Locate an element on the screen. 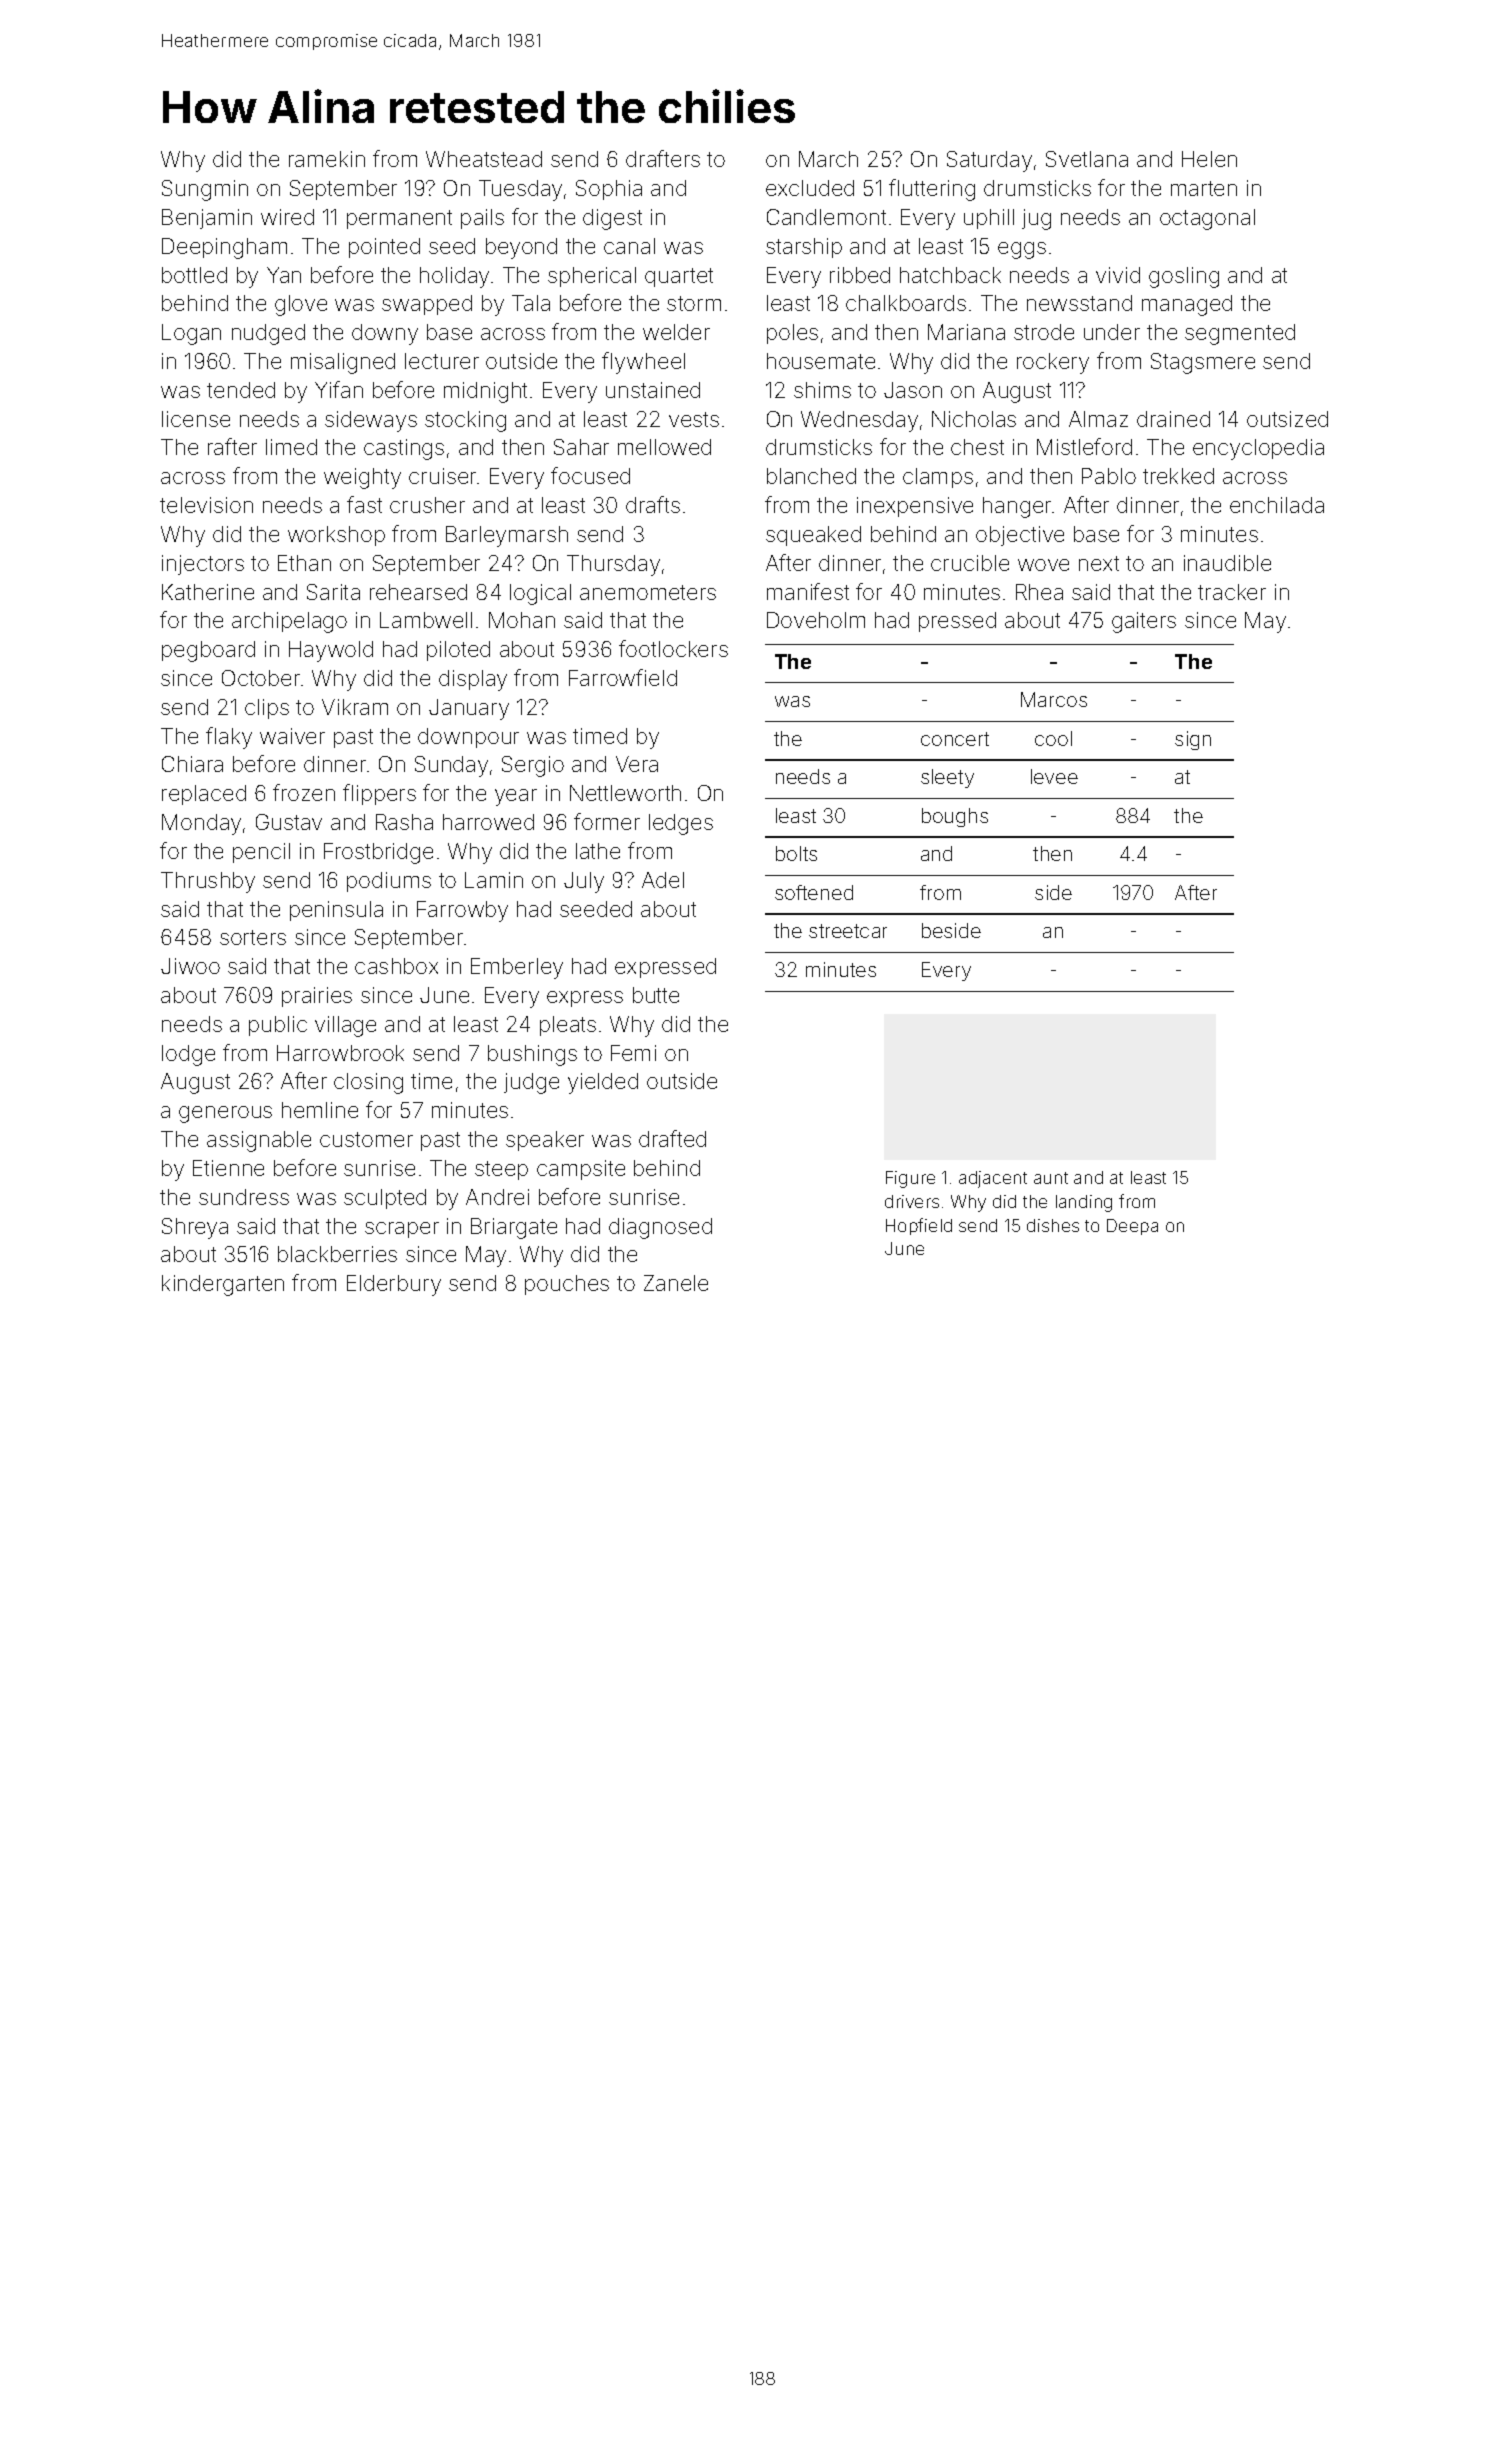 The image size is (1496, 2464). managed is located at coordinates (1187, 305).
